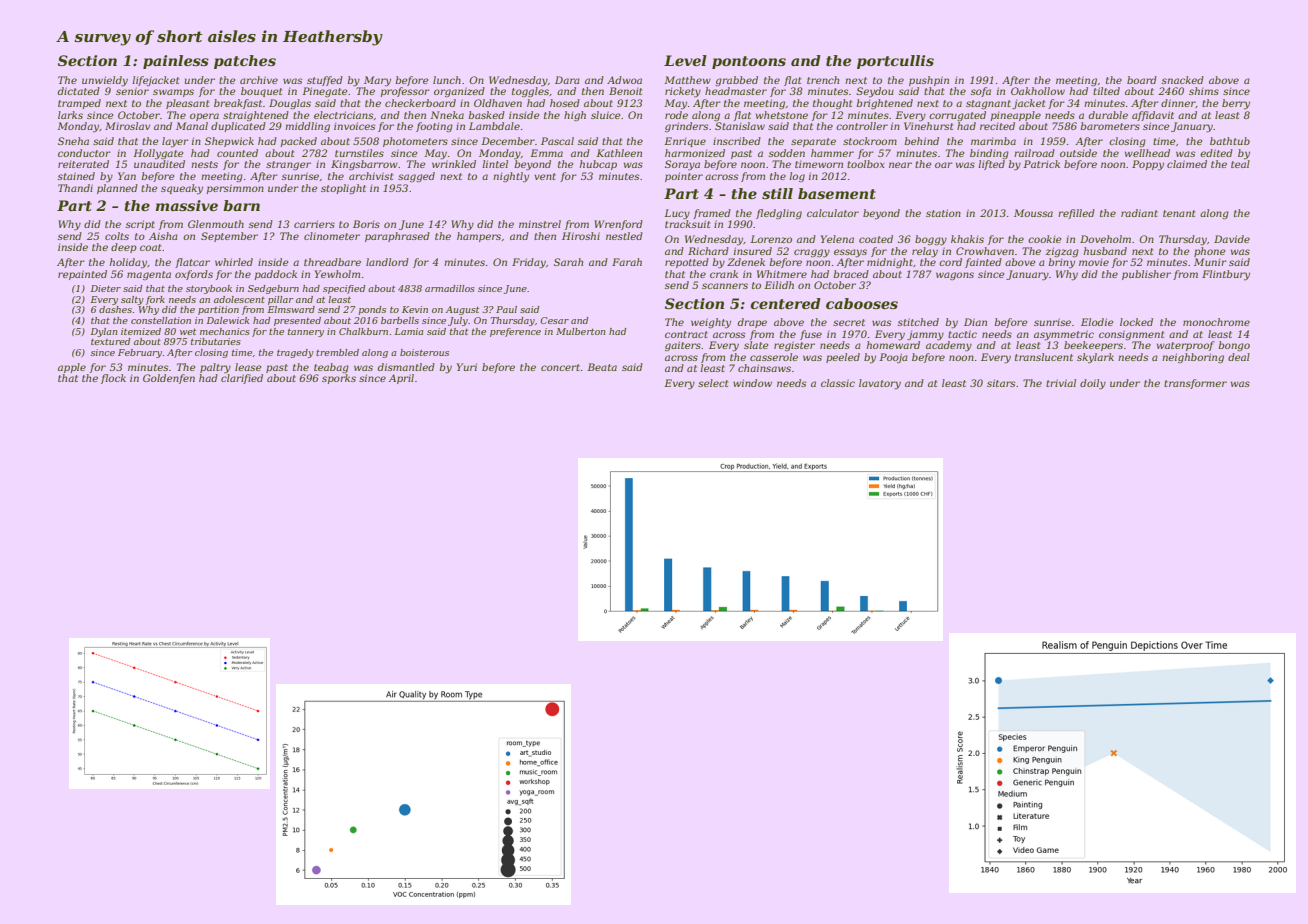  What do you see at coordinates (1078, 153) in the image?
I see `outside` at bounding box center [1078, 153].
